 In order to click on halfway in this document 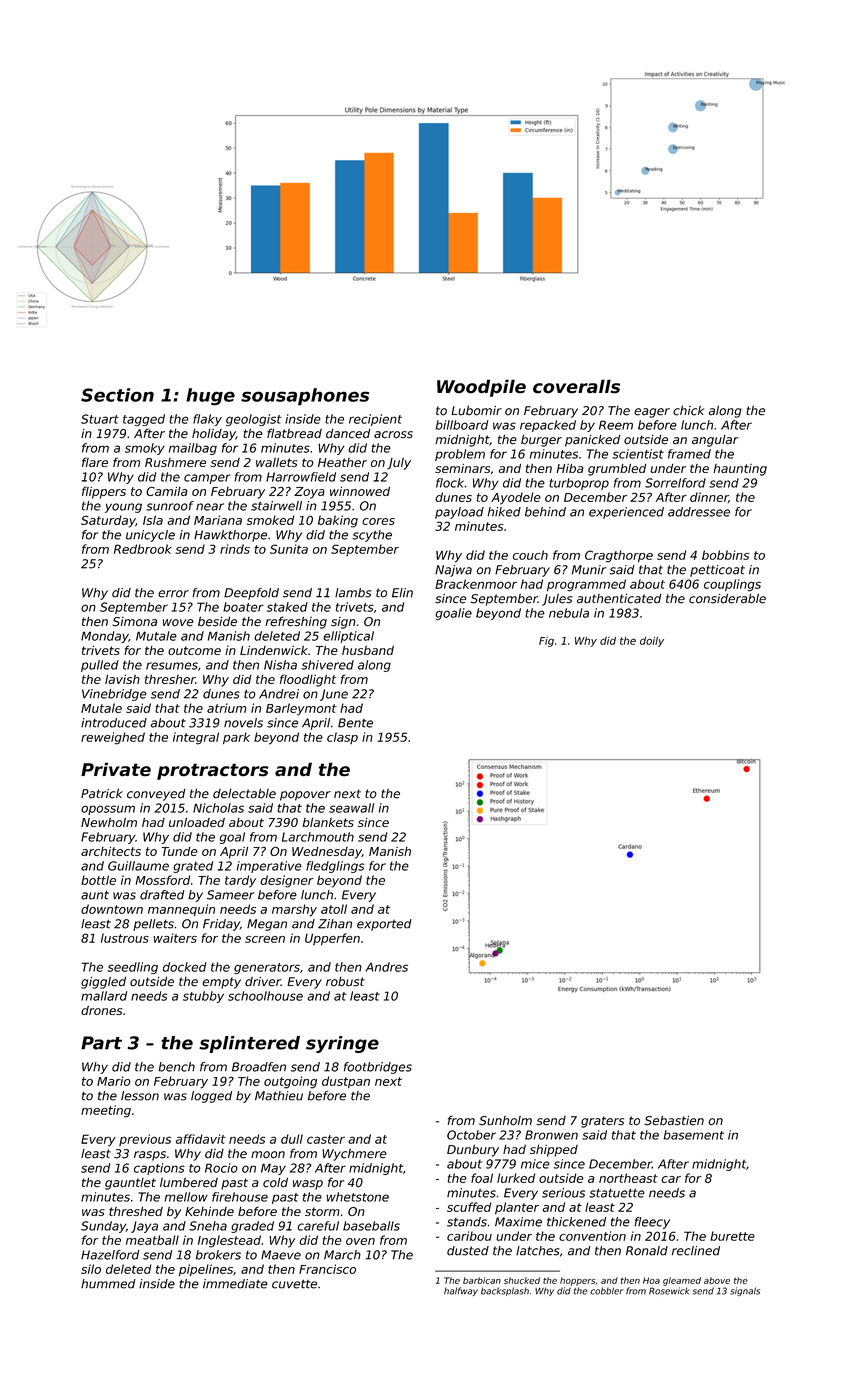, I will do `click(461, 1291)`.
